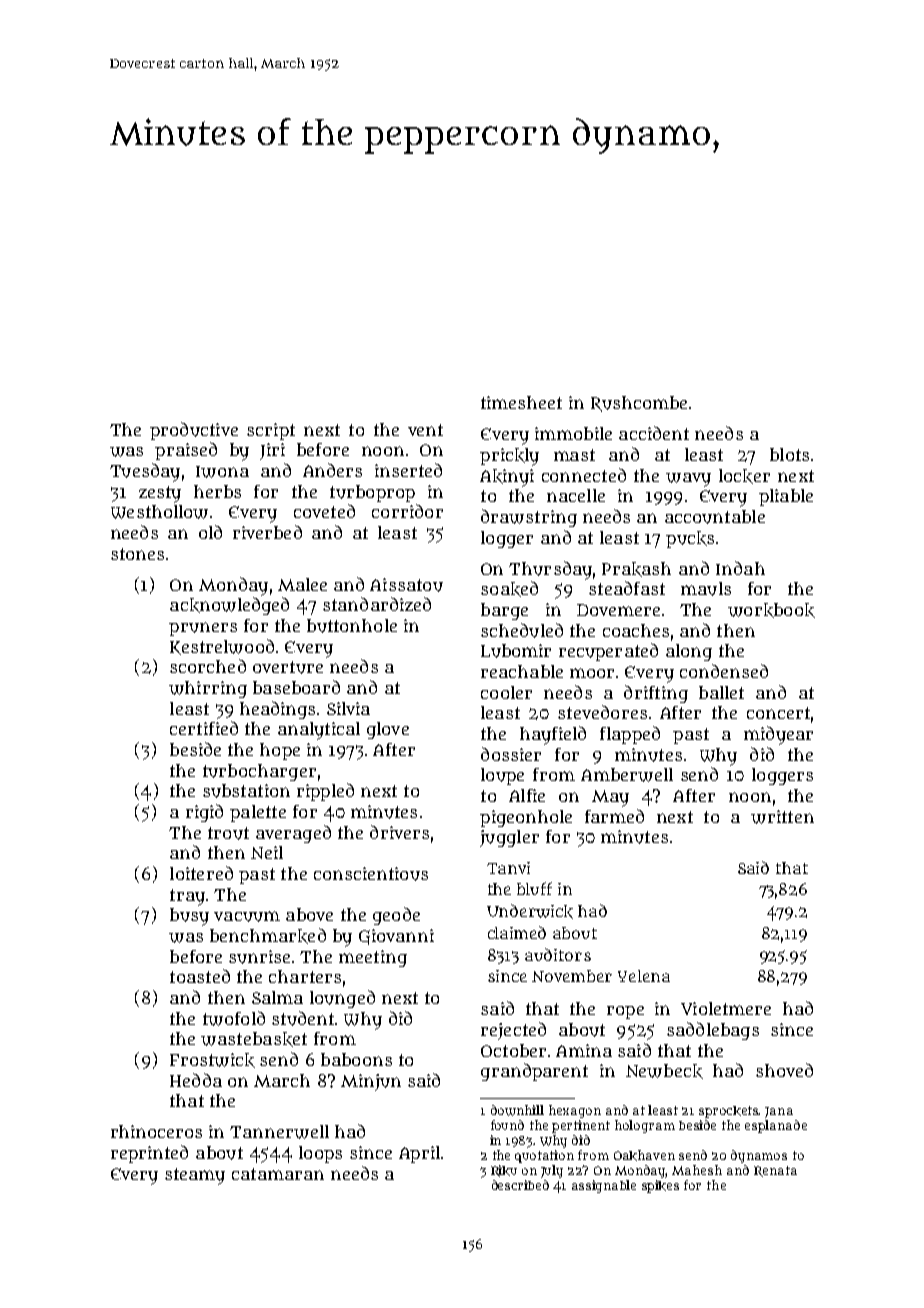 Image resolution: width=924 pixels, height=1308 pixels. I want to click on productive, so click(194, 431).
